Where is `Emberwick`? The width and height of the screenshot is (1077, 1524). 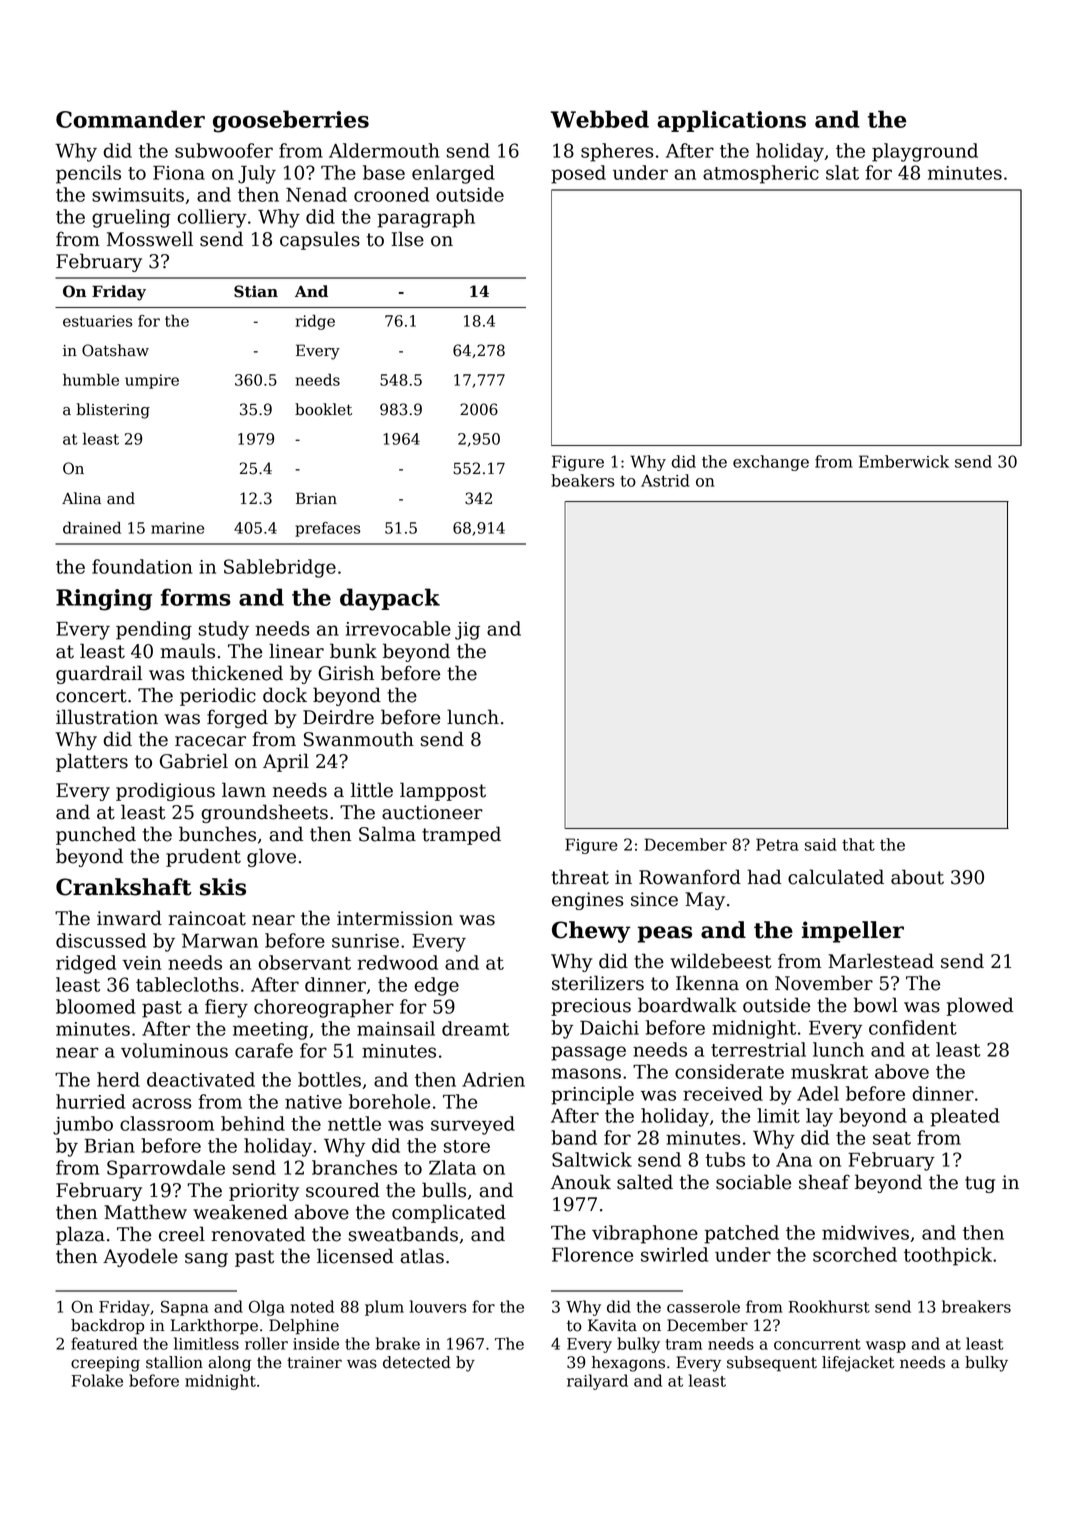
Emberwick is located at coordinates (904, 461).
